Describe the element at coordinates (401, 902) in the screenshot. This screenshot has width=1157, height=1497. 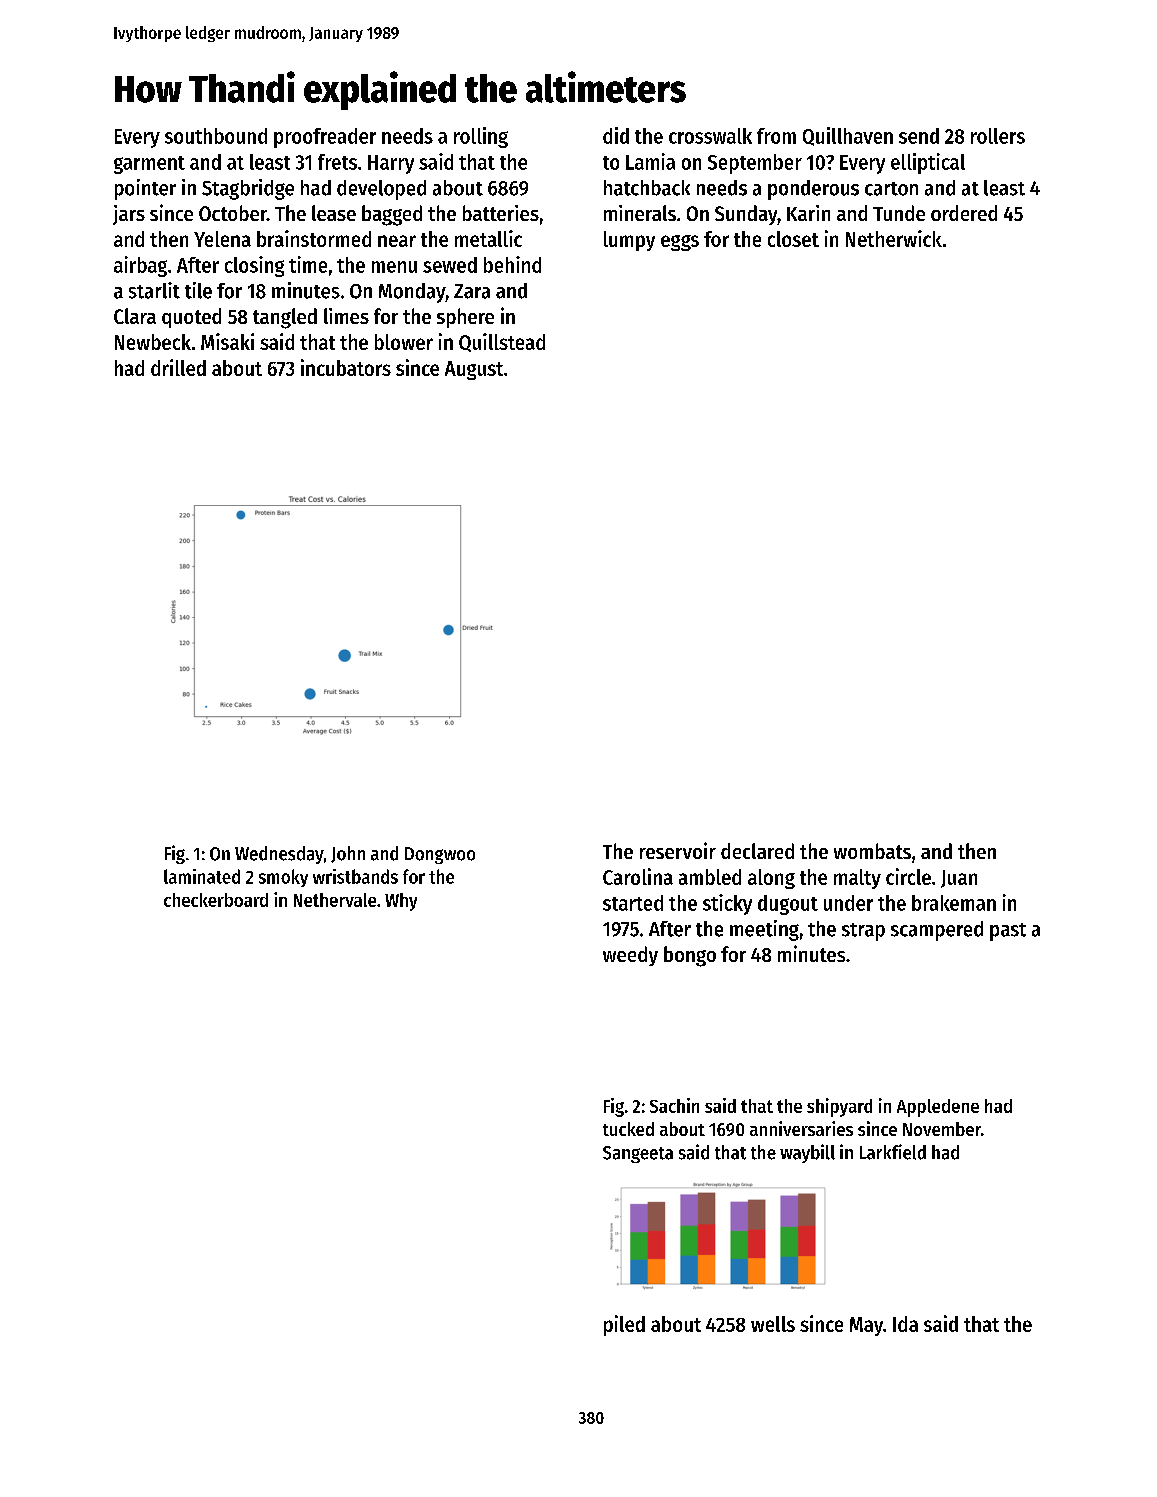
I see `Why` at that location.
